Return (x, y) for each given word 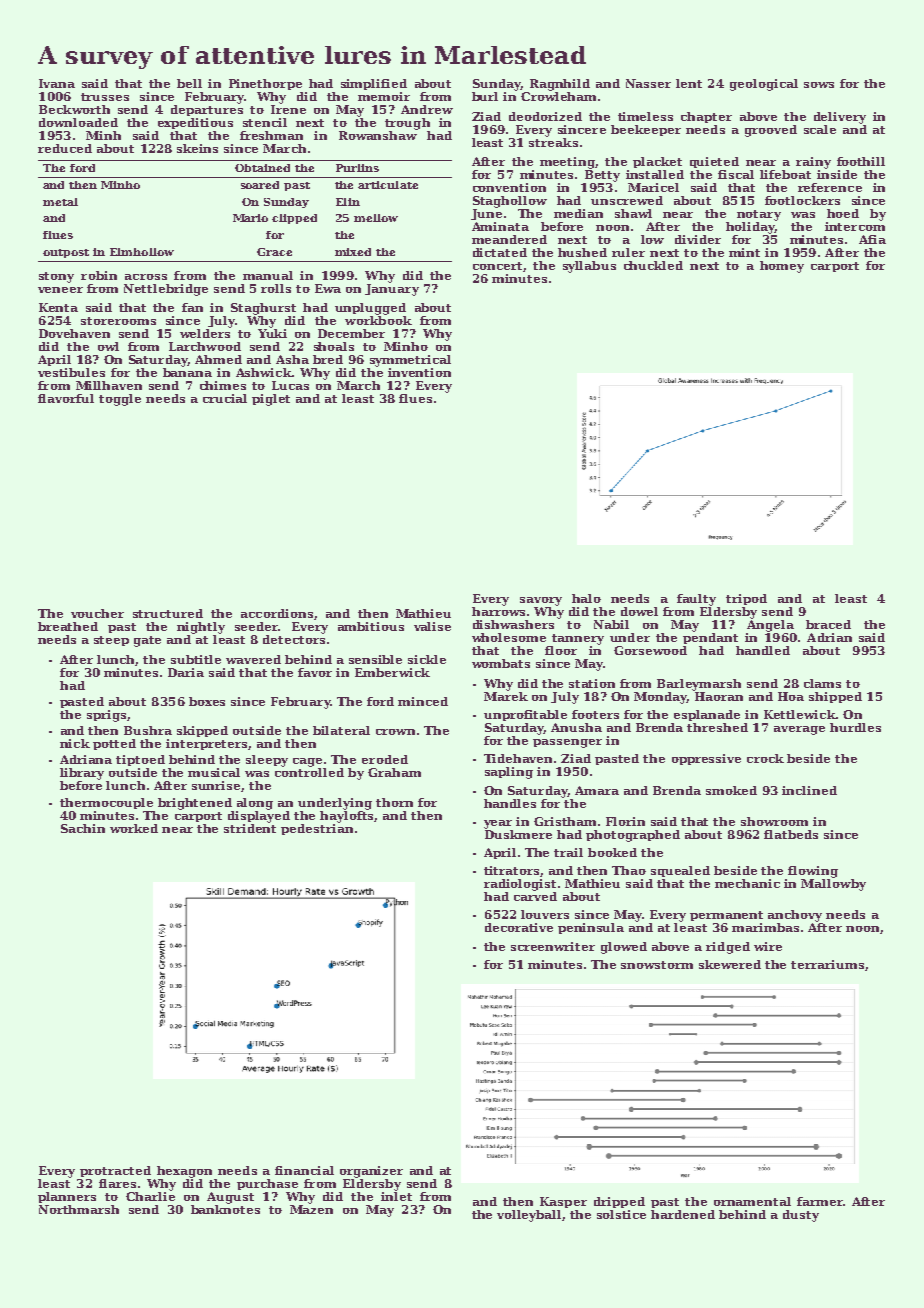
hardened (683, 1214)
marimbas (765, 927)
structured (168, 613)
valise (432, 626)
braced (828, 624)
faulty (696, 600)
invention (419, 372)
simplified (374, 84)
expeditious (195, 123)
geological (764, 85)
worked (134, 828)
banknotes (225, 1209)
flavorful (66, 398)
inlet (396, 1196)
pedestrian (317, 829)
